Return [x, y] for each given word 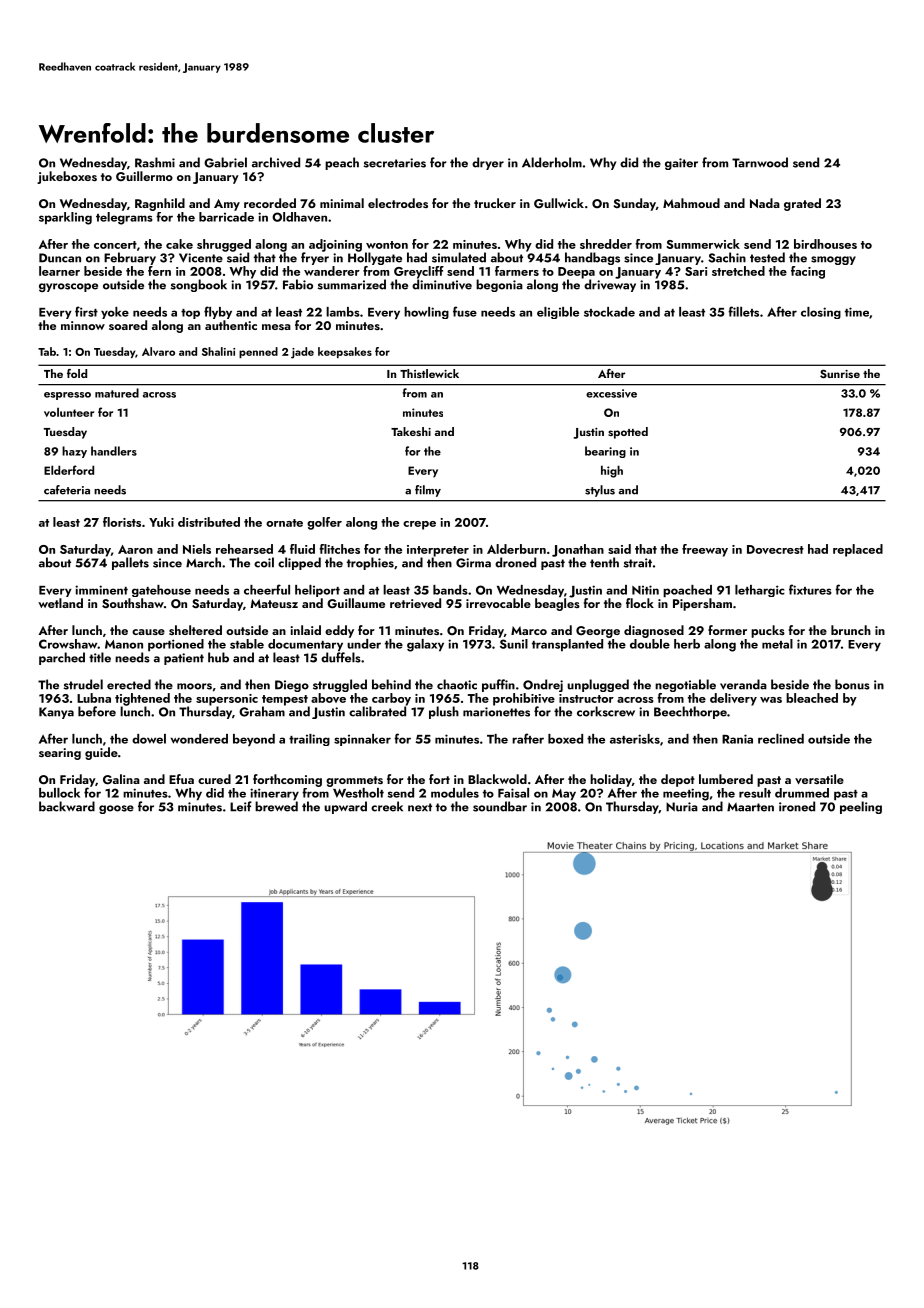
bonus [852, 684]
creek [387, 806]
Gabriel [225, 162]
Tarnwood [760, 162]
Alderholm [552, 162]
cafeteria [67, 490]
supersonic [227, 700]
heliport [317, 591]
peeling [861, 807]
